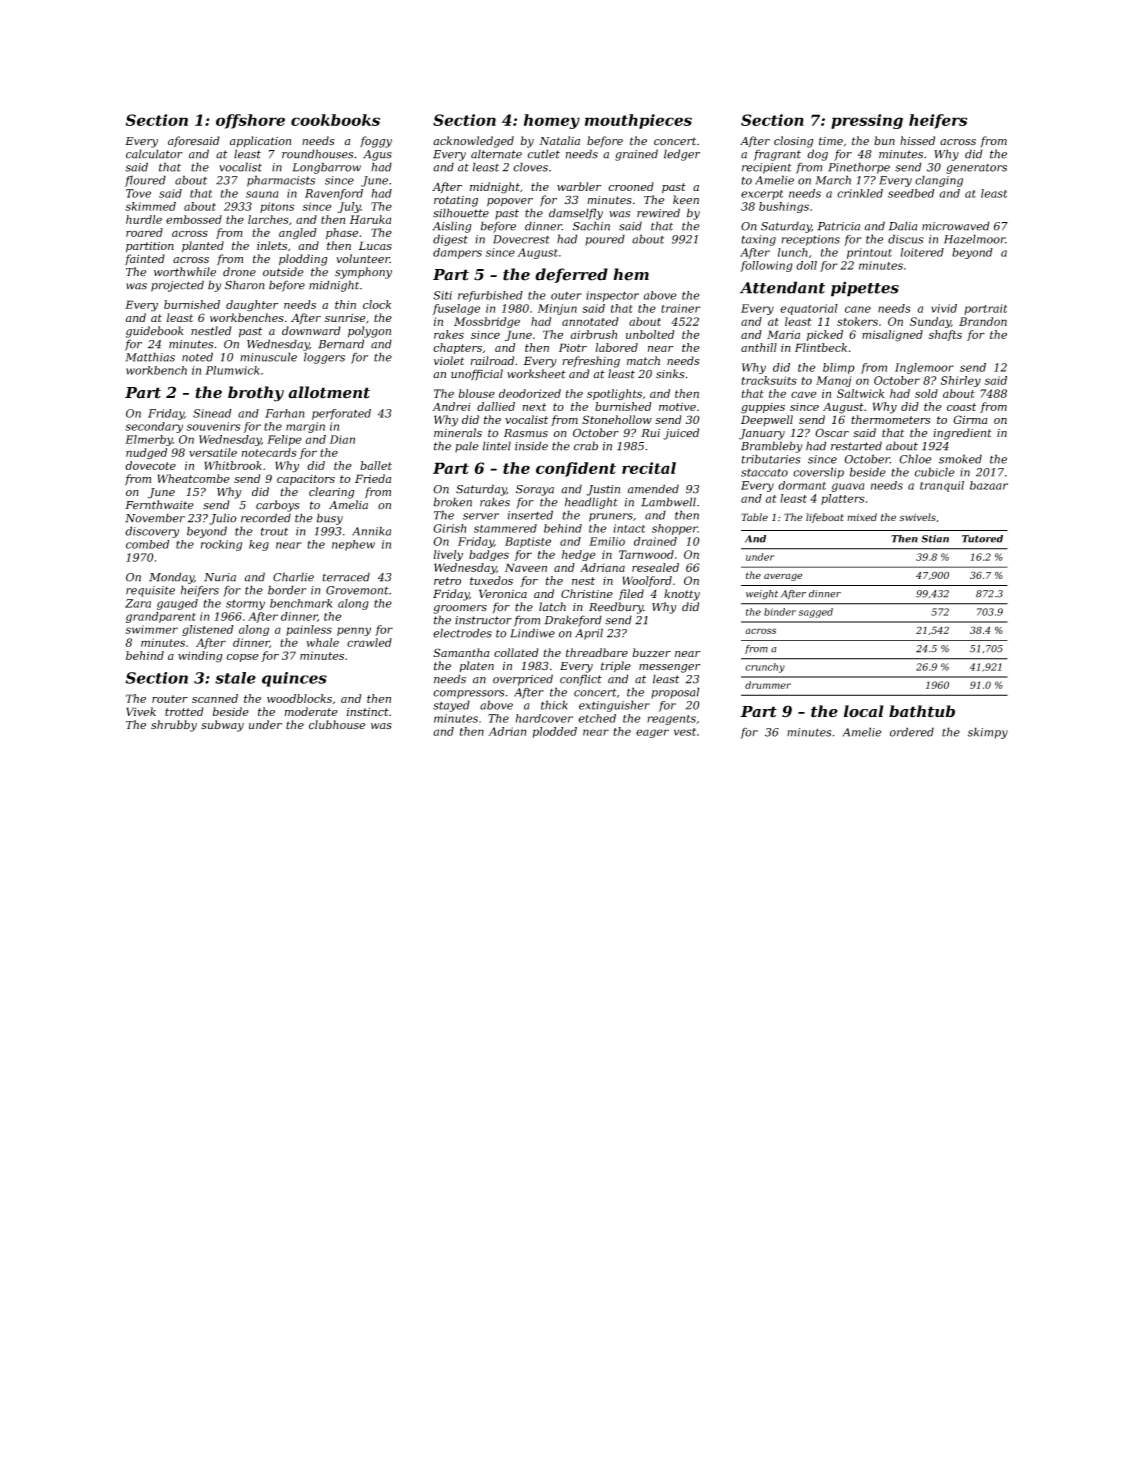 This screenshot has width=1133, height=1466. Describe the element at coordinates (481, 516) in the screenshot. I see `server` at that location.
